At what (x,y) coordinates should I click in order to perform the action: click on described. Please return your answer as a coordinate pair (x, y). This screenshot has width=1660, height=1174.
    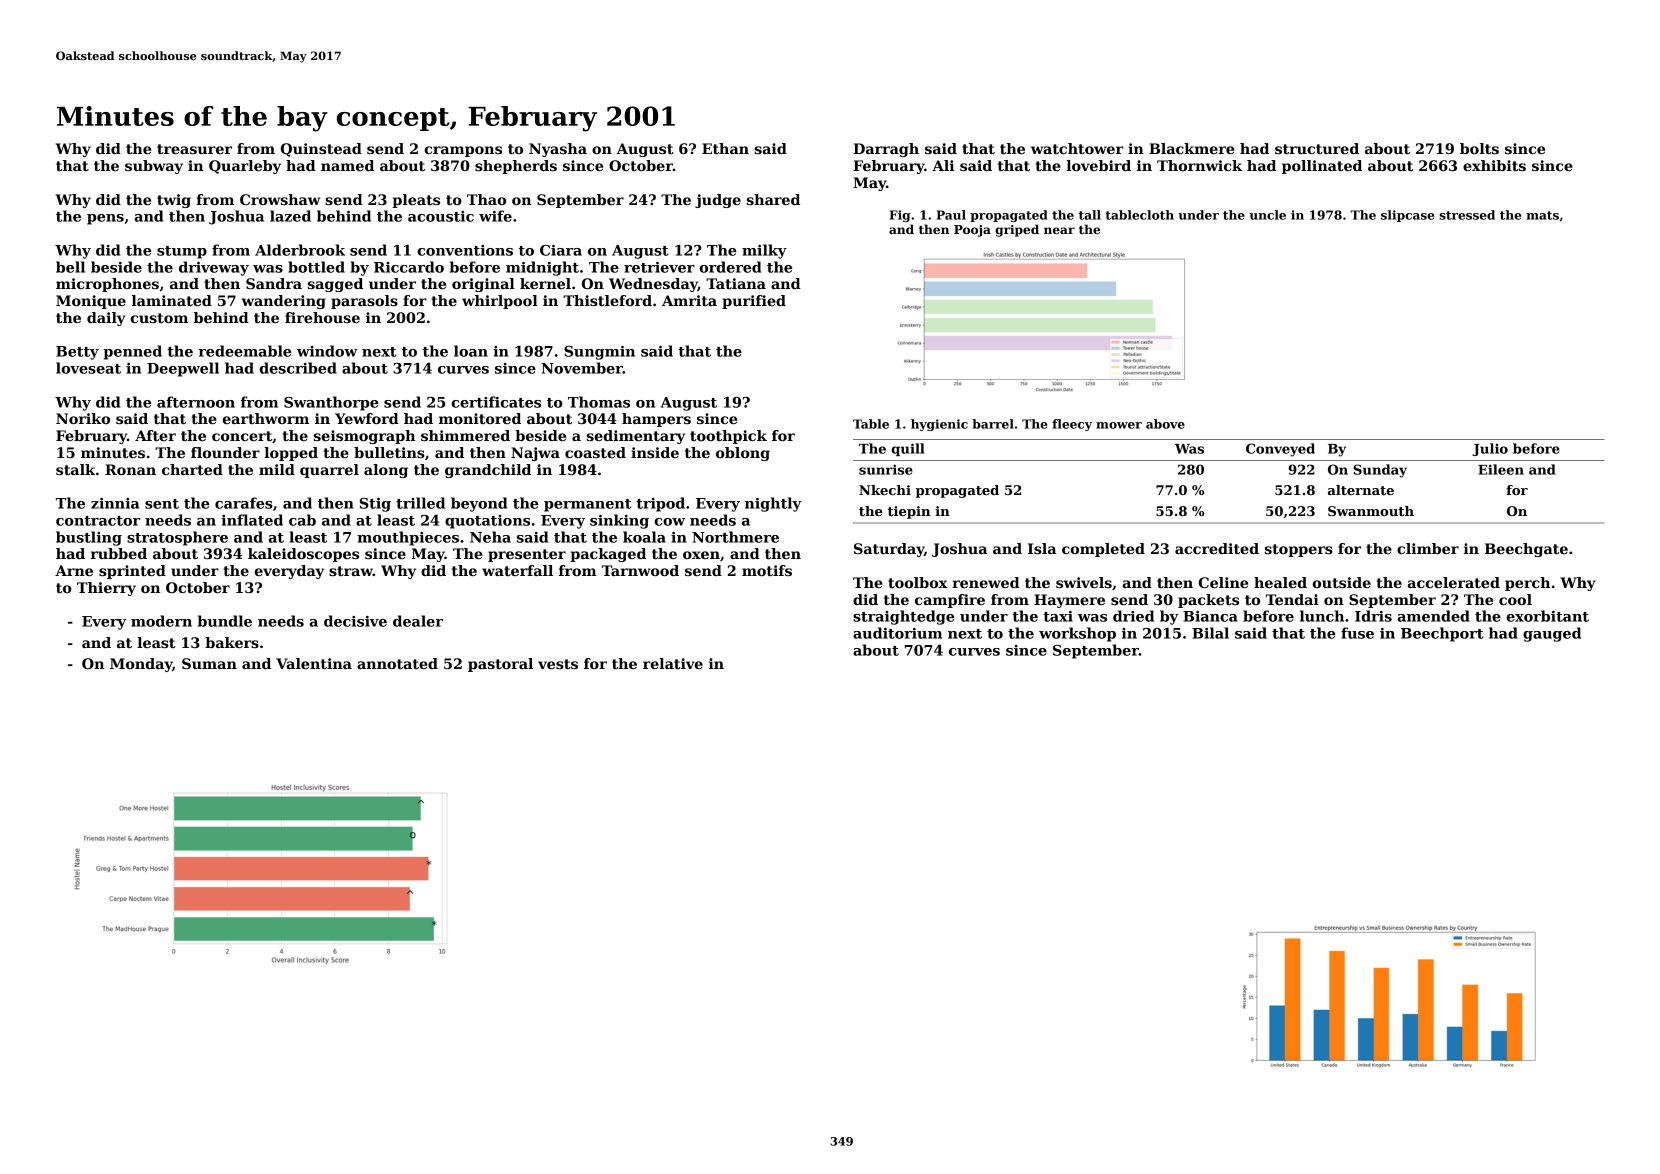
    Looking at the image, I should click on (298, 368).
